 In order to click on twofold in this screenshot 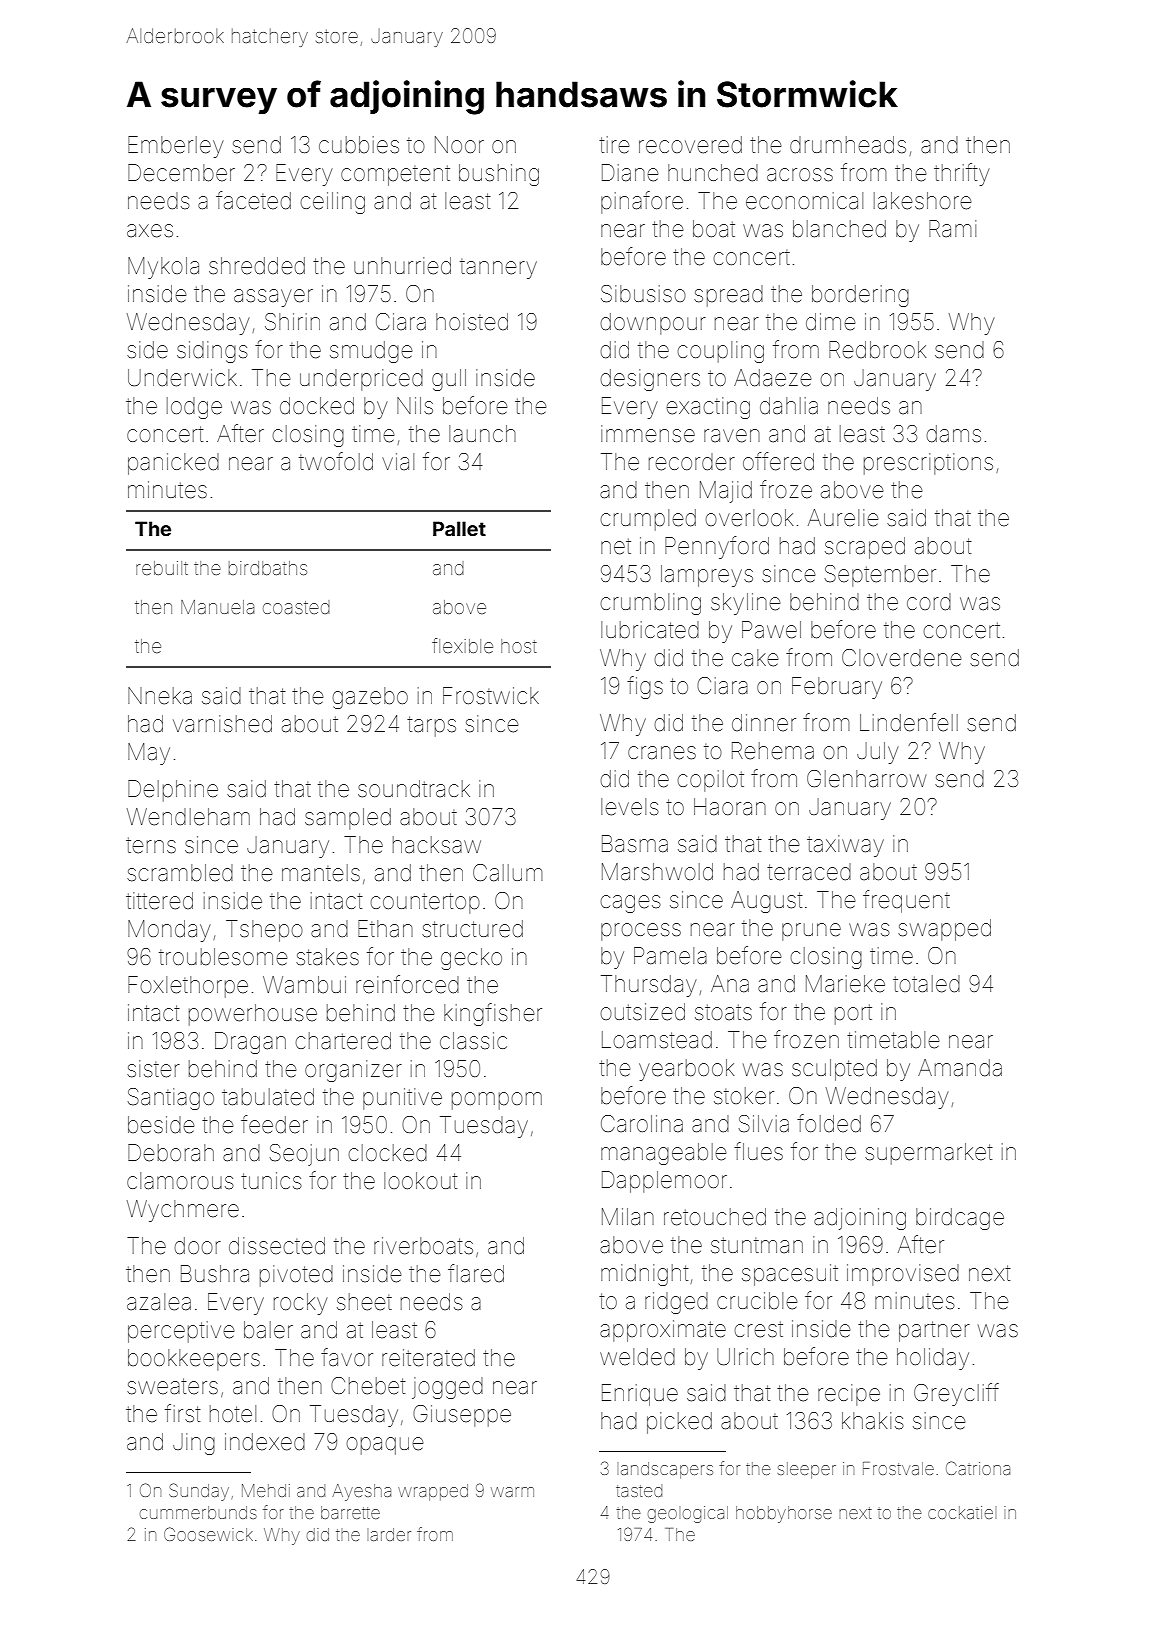, I will do `click(336, 461)`.
